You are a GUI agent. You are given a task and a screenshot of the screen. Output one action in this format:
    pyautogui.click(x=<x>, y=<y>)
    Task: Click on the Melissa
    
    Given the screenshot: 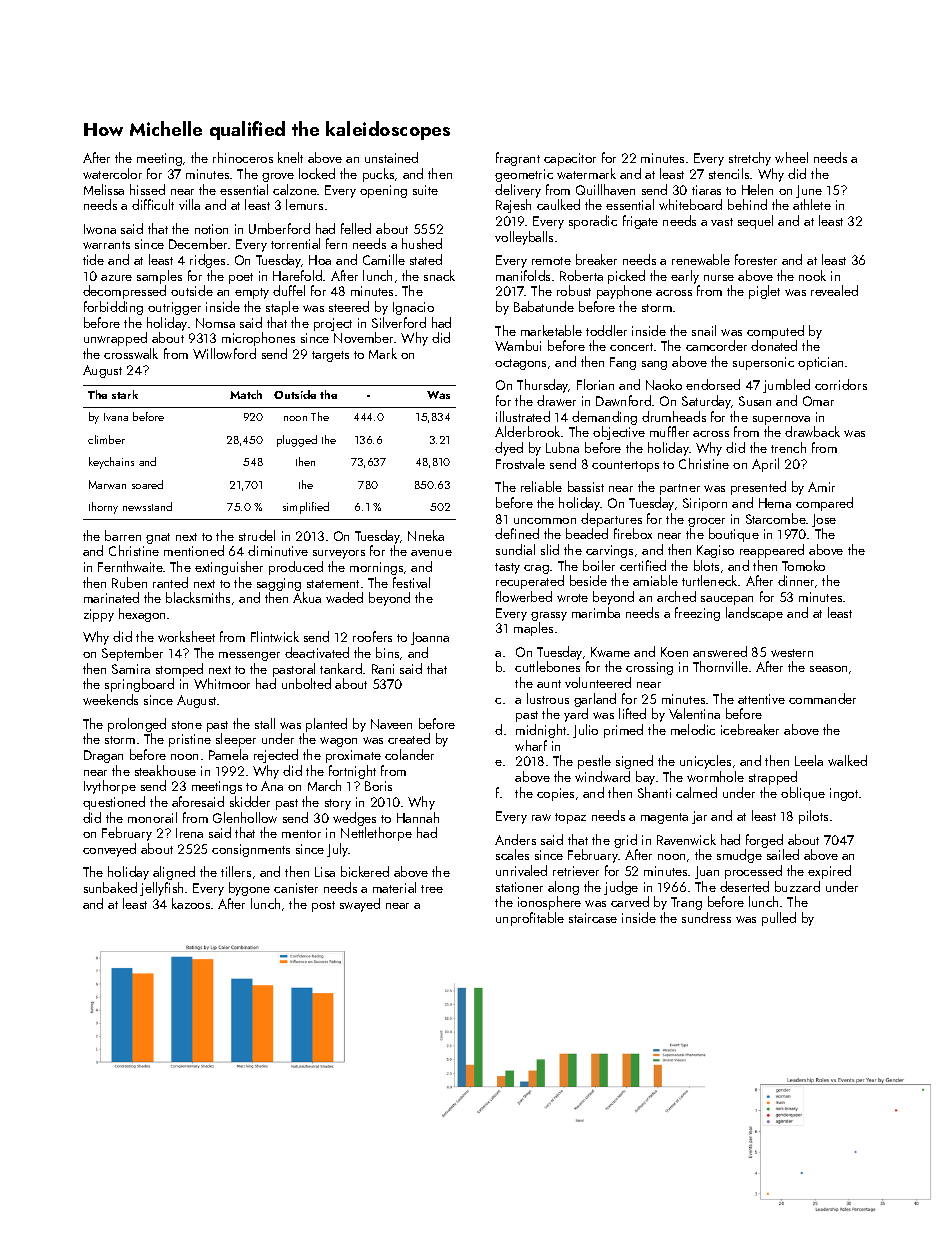 What is the action you would take?
    pyautogui.click(x=104, y=189)
